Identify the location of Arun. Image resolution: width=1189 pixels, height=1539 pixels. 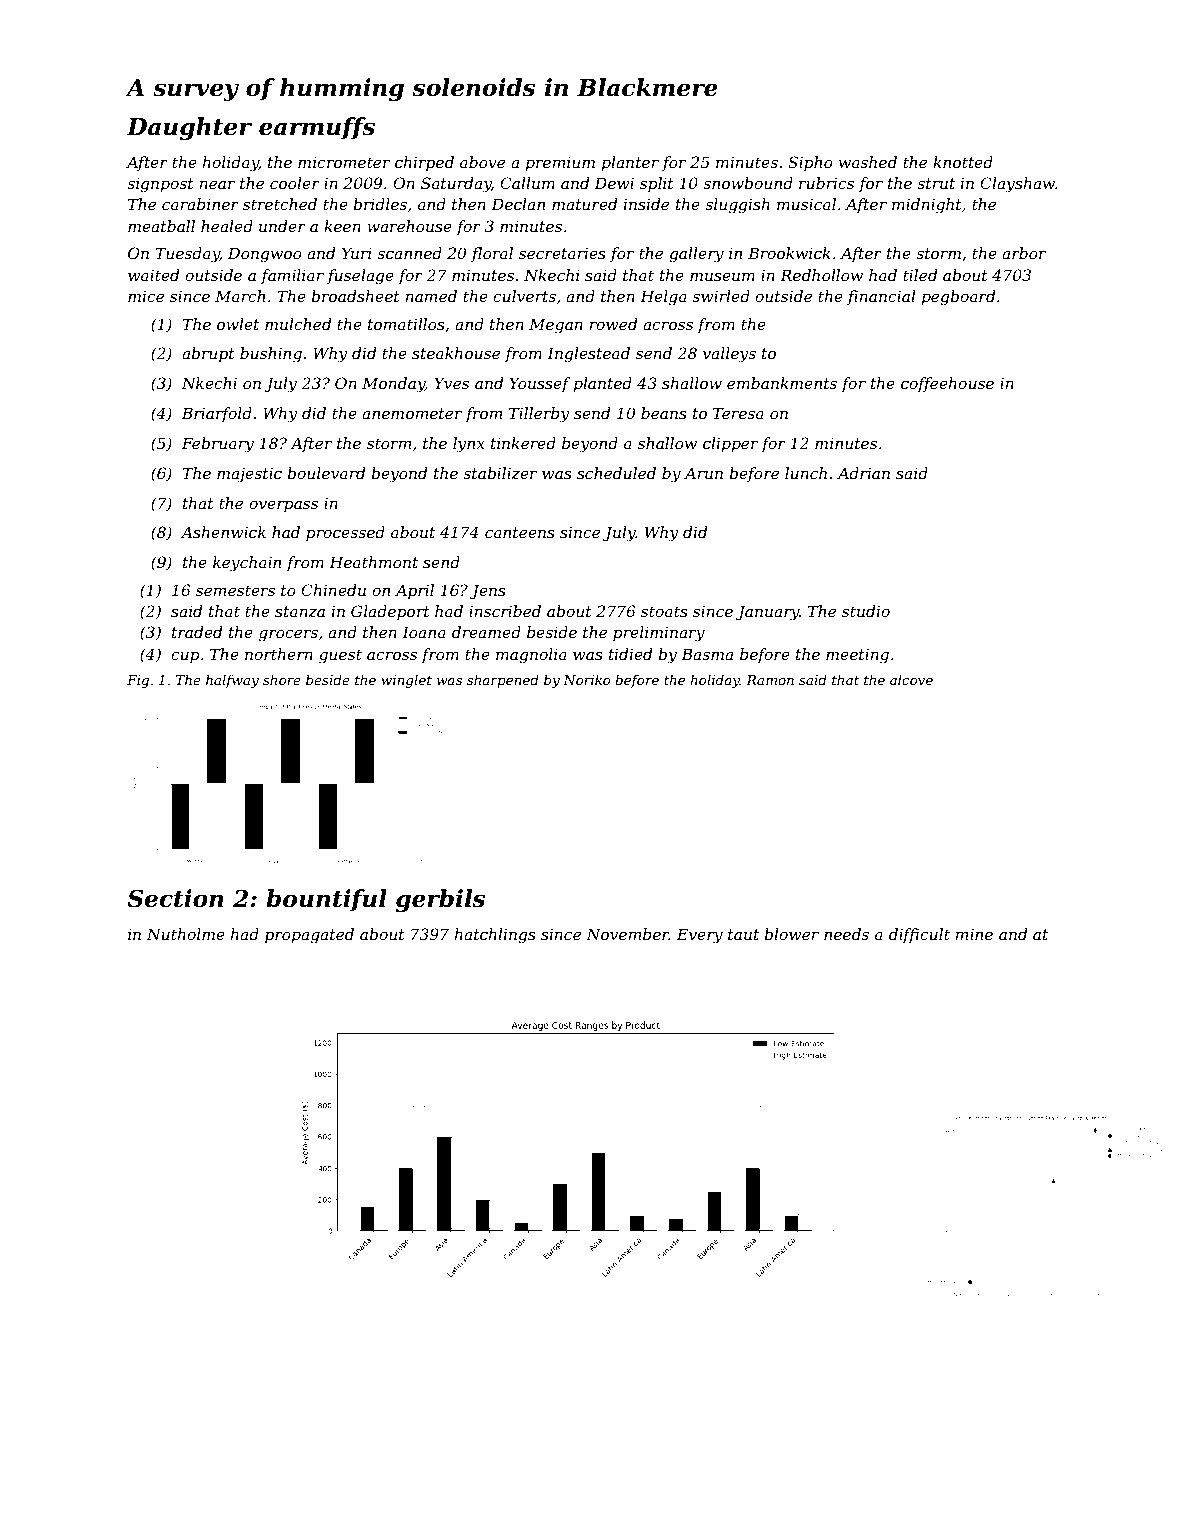
(703, 473).
